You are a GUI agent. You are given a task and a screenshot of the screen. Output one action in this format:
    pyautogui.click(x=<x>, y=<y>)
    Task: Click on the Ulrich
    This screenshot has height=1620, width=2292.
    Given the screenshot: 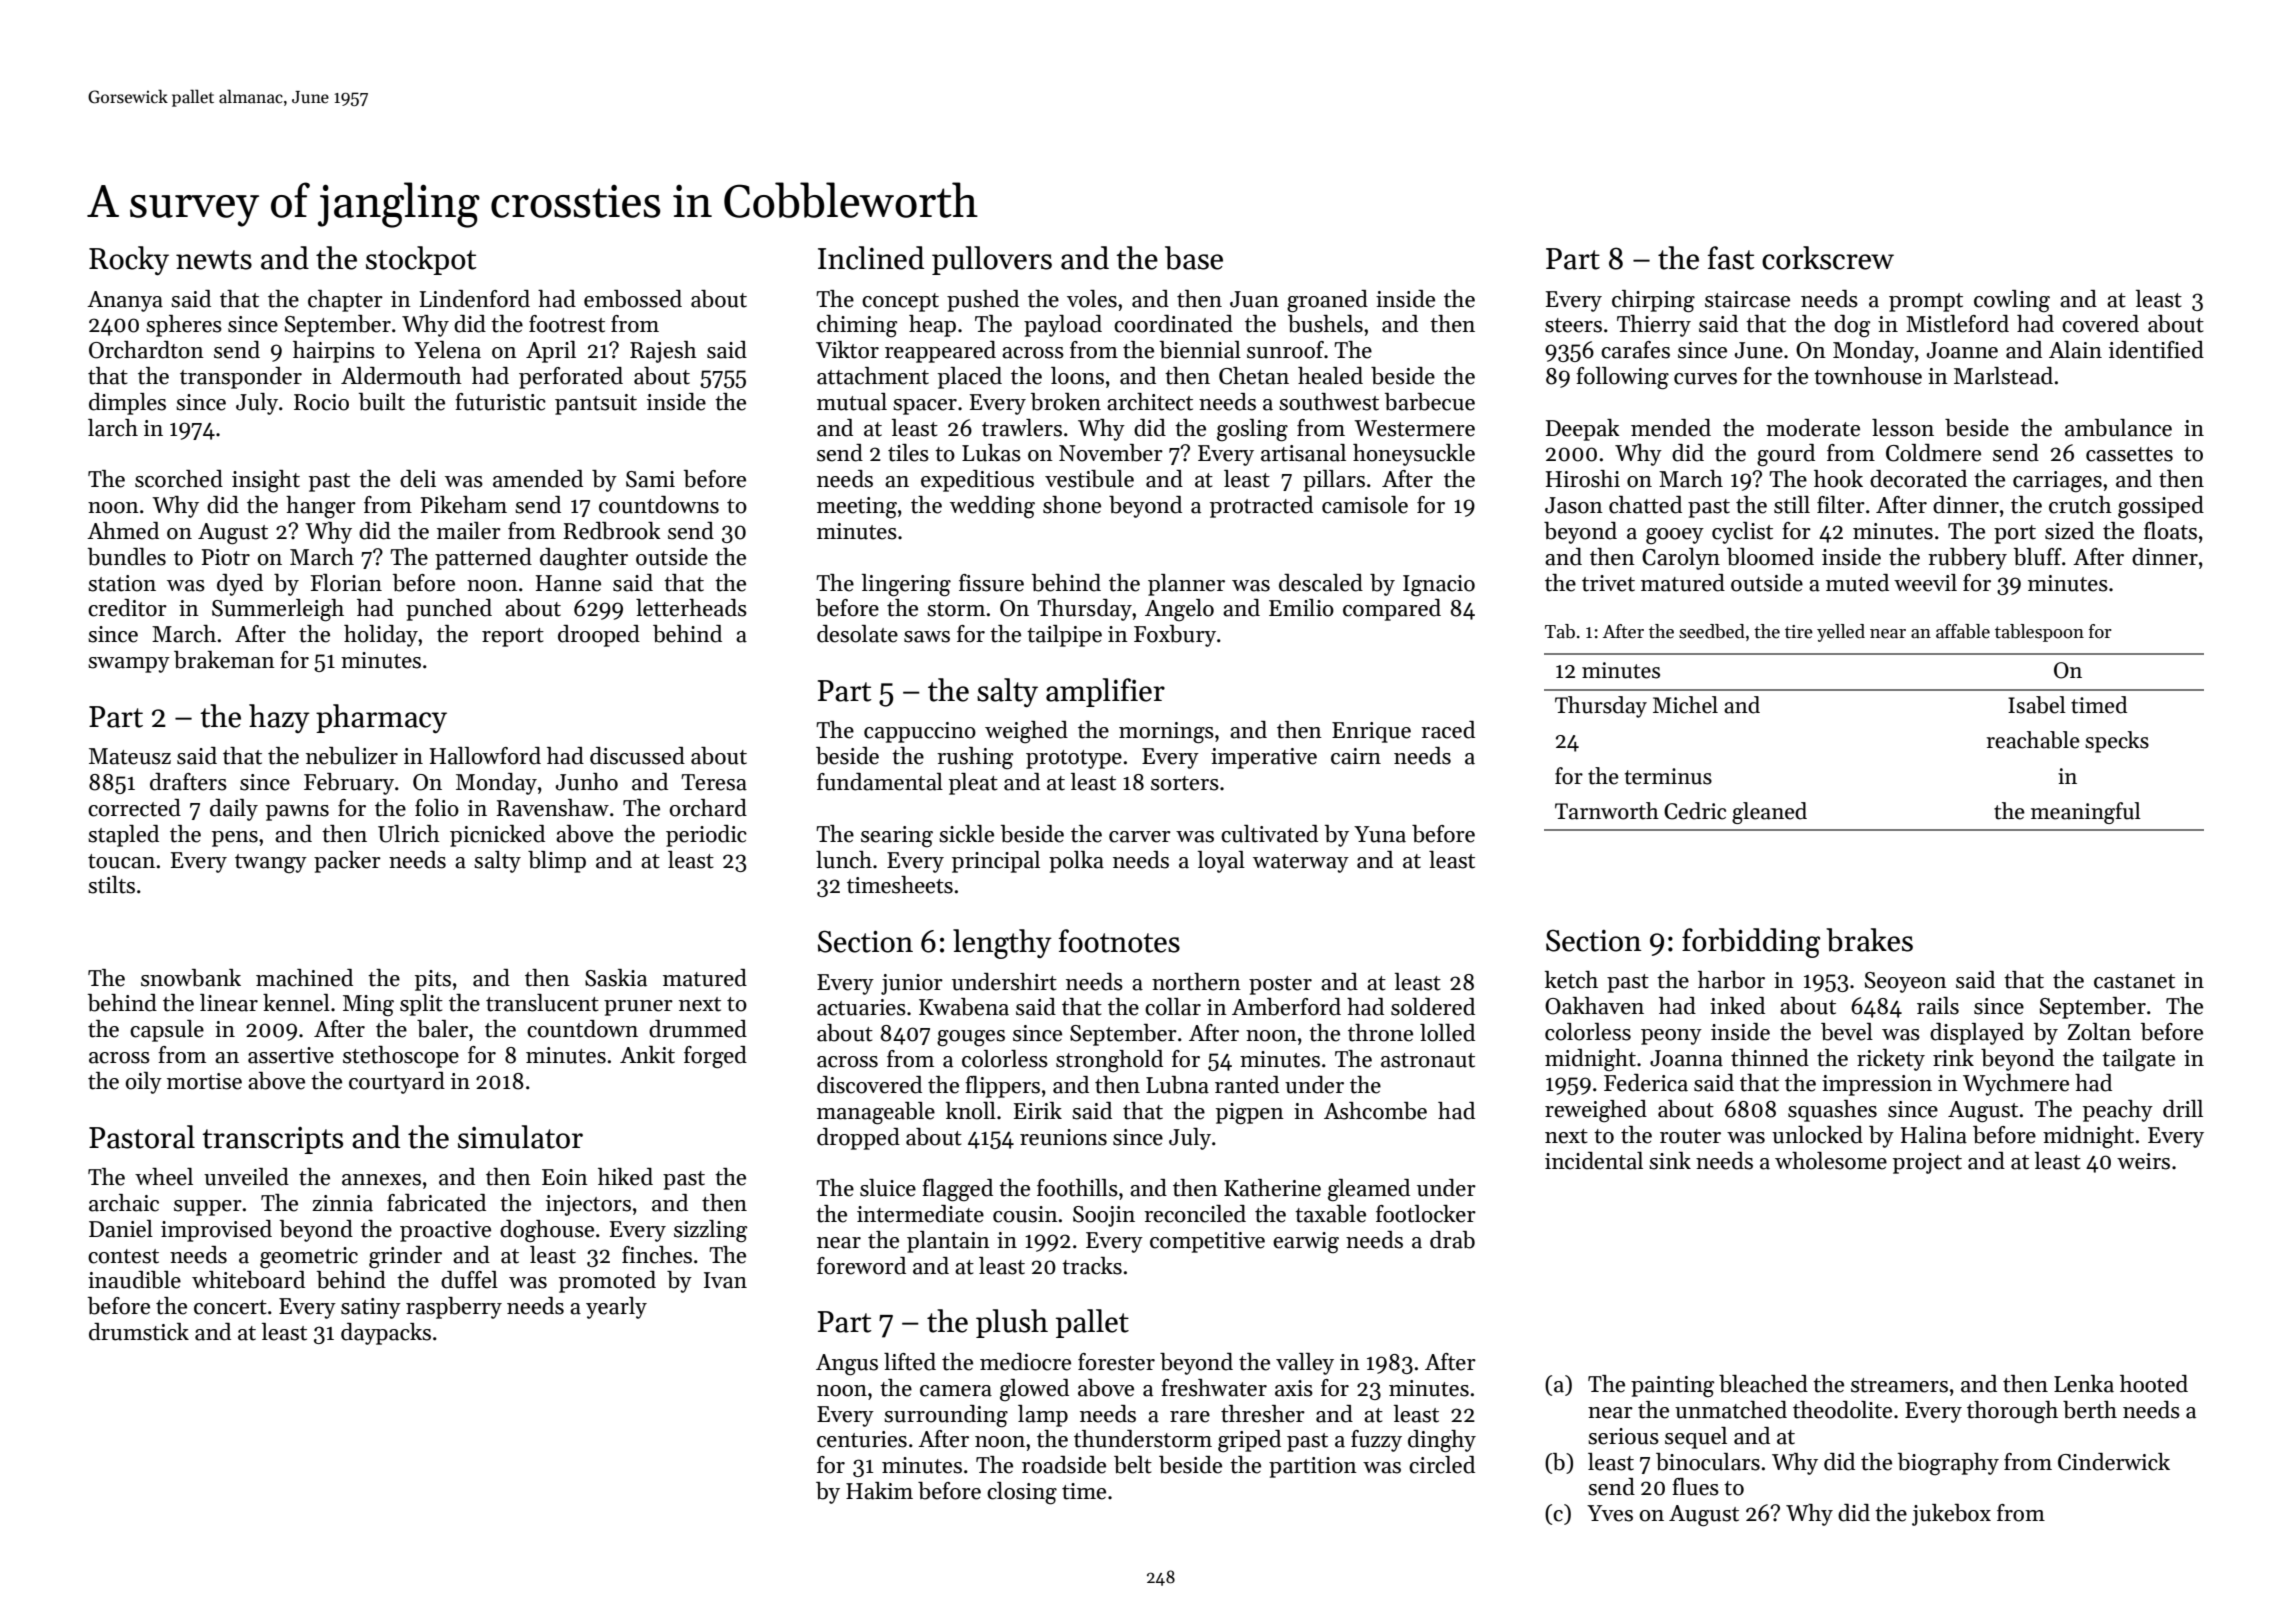 What is the action you would take?
    pyautogui.click(x=409, y=834)
